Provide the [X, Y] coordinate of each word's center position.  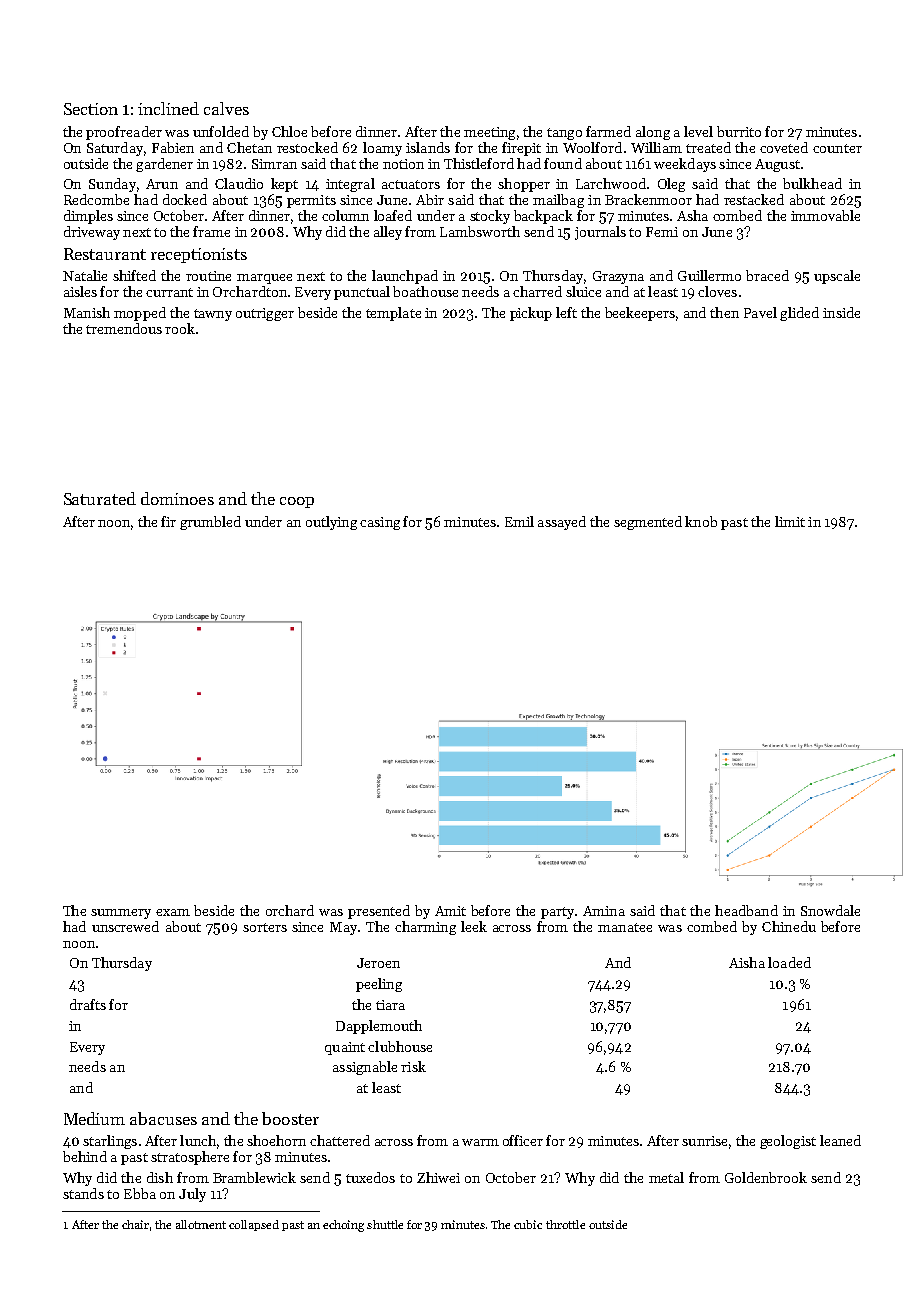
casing [380, 523]
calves [226, 108]
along [653, 133]
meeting [489, 133]
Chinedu [789, 926]
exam [173, 912]
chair [135, 1224]
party [557, 913]
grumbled [210, 523]
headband [746, 910]
